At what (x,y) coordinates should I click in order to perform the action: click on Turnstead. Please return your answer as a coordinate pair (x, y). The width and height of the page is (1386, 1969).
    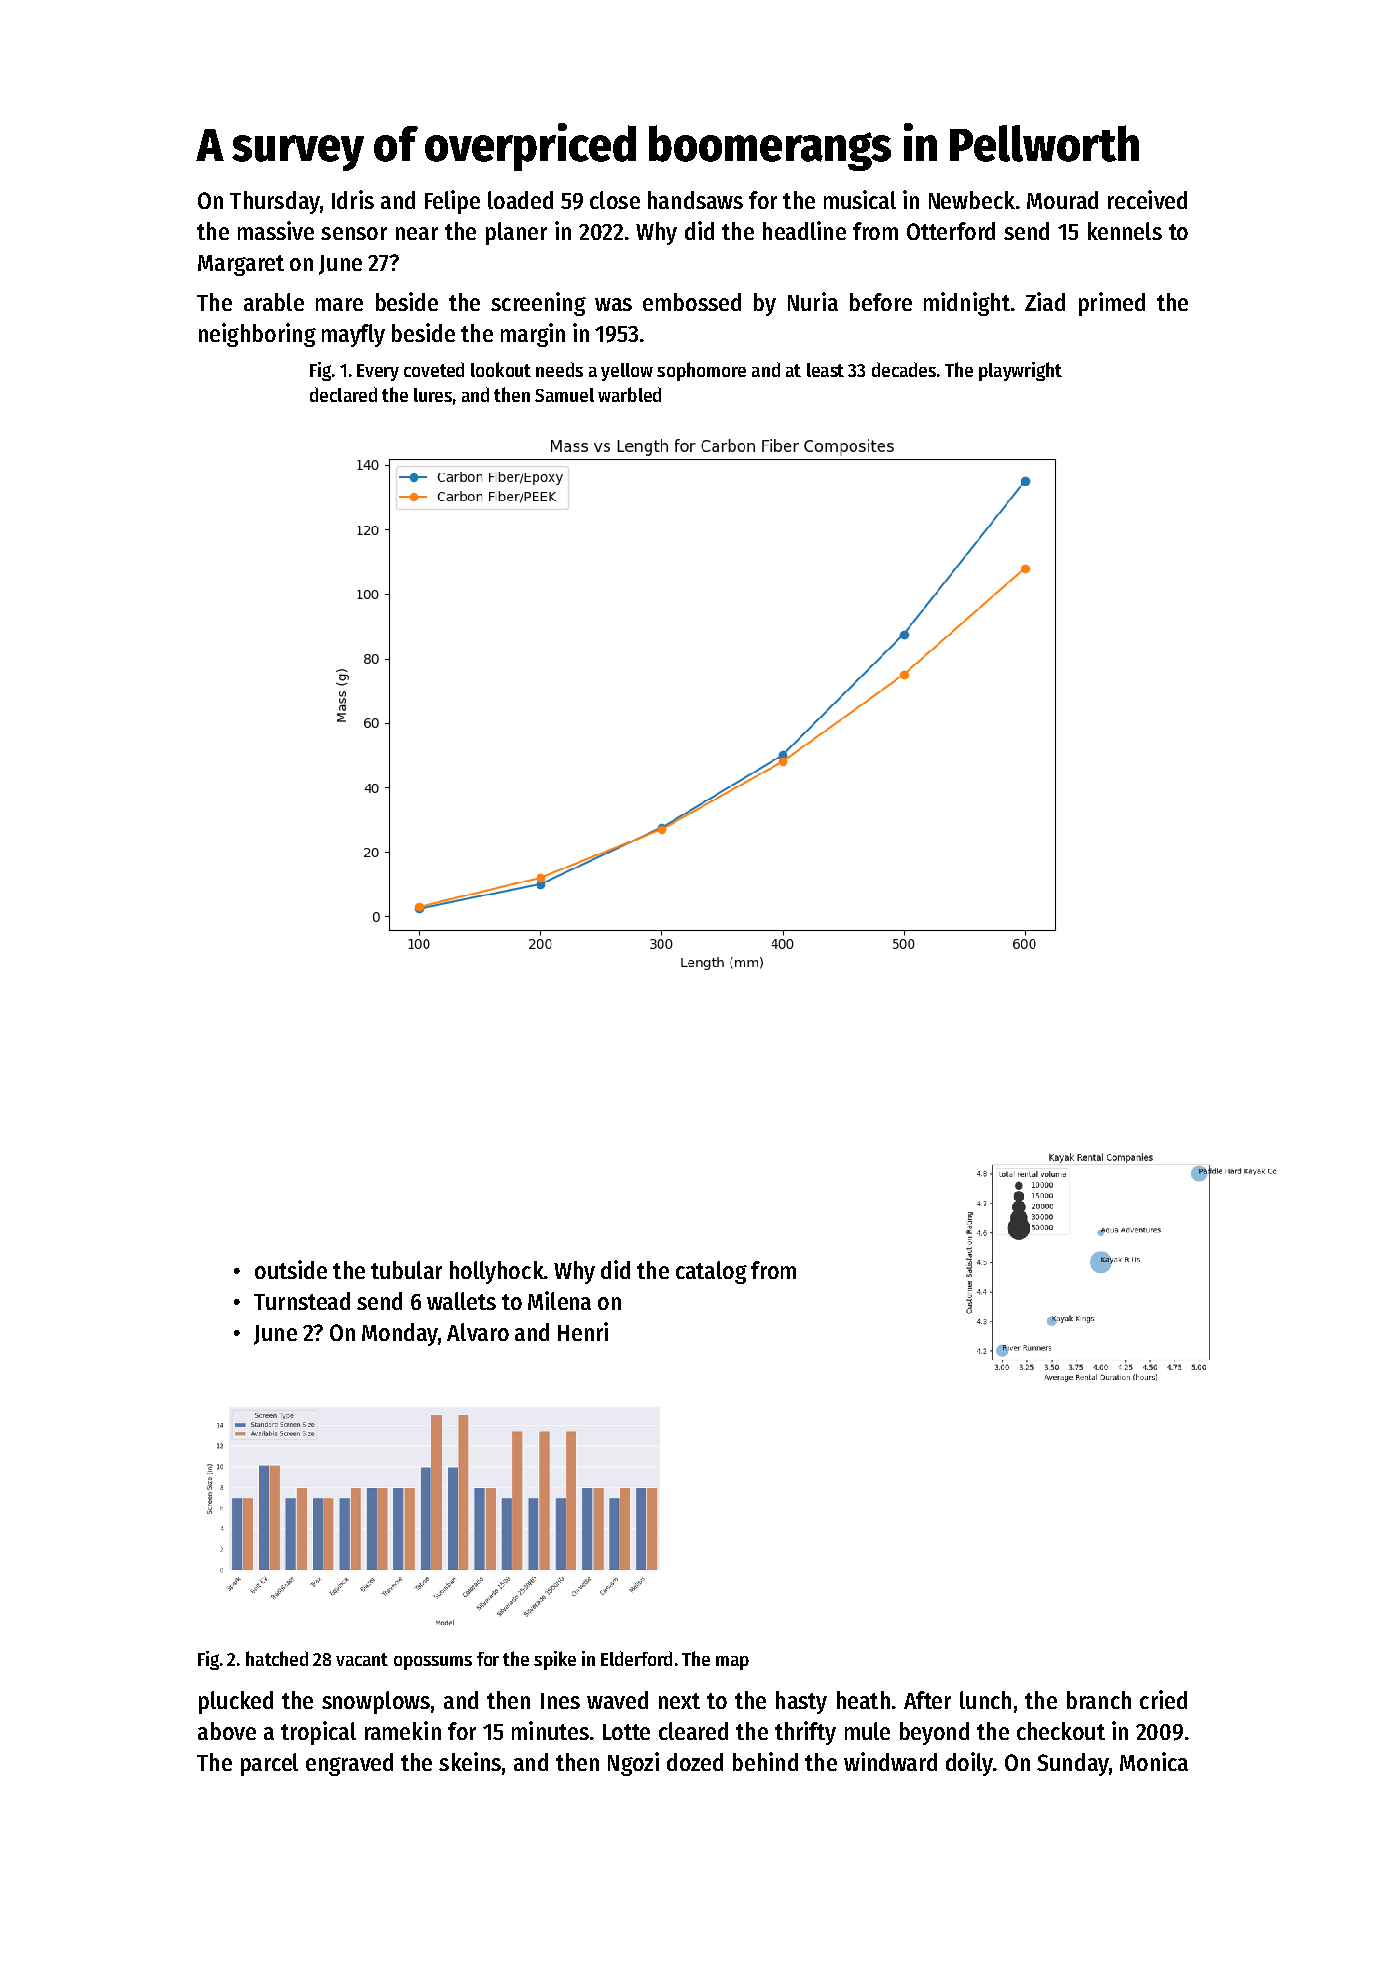
    Looking at the image, I should click on (302, 1301).
